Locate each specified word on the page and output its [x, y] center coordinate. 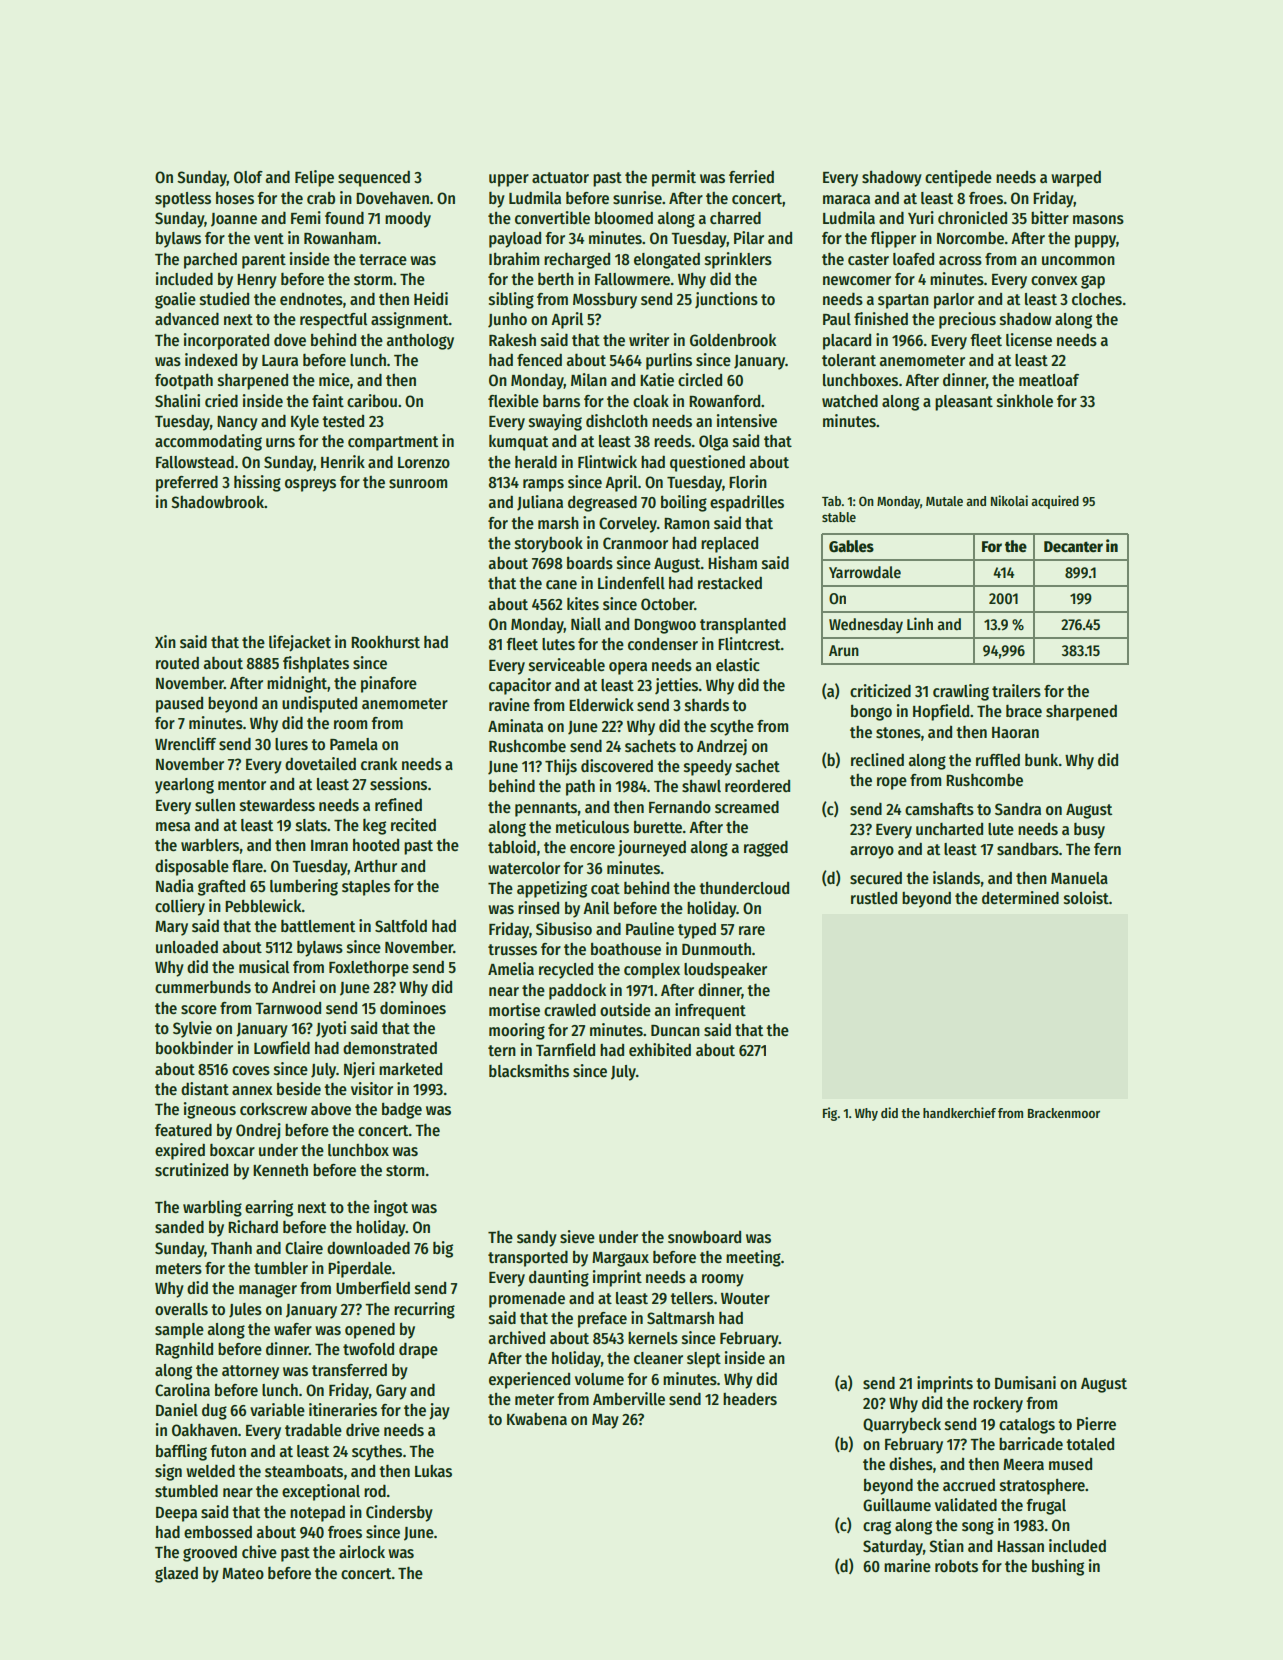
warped [1076, 178]
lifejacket [300, 643]
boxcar [232, 1150]
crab [321, 198]
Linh [920, 623]
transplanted [743, 626]
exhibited [660, 1050]
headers [750, 1399]
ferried [751, 177]
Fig [830, 1114]
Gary [391, 1392]
